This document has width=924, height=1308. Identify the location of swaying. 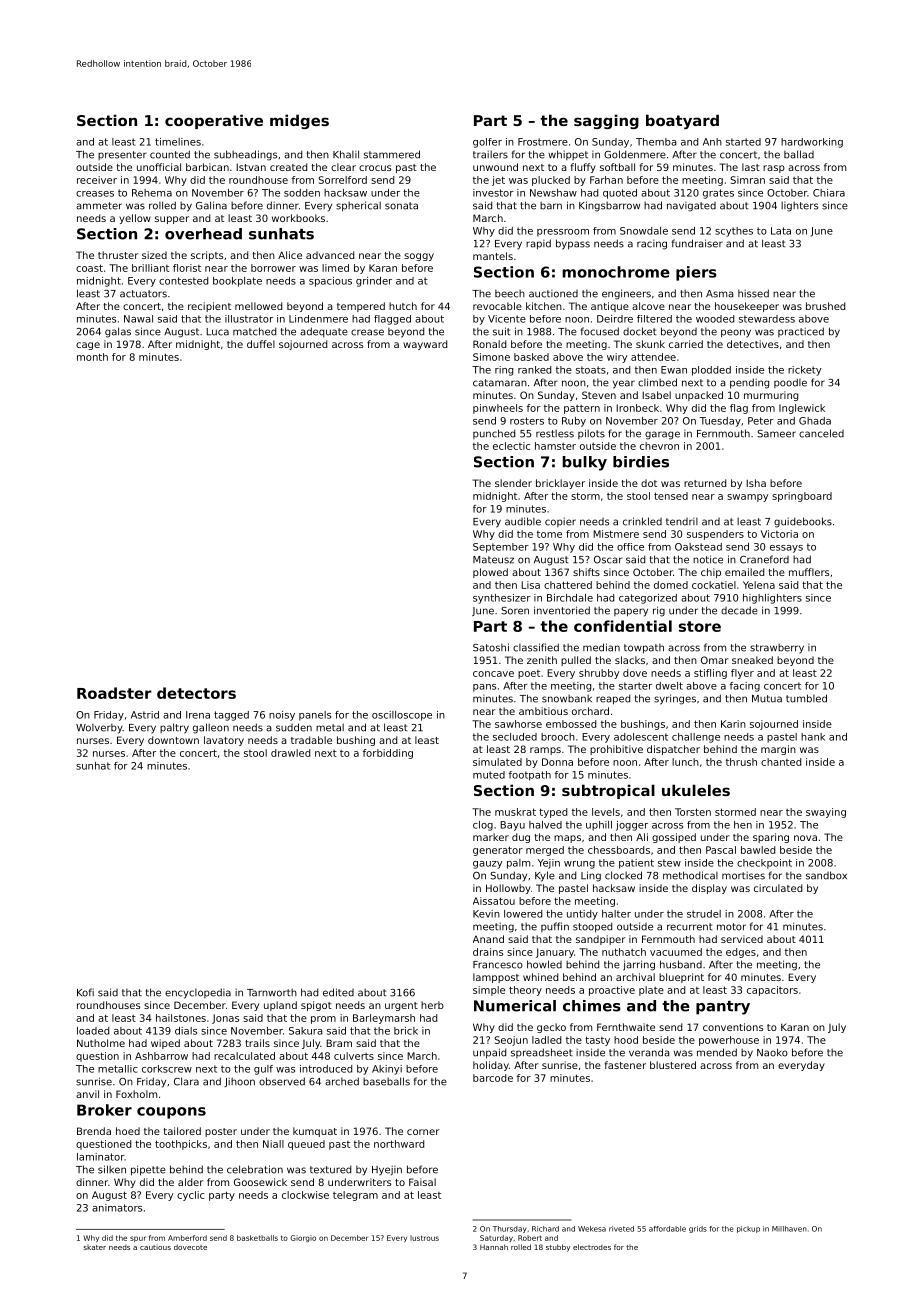
(826, 813).
